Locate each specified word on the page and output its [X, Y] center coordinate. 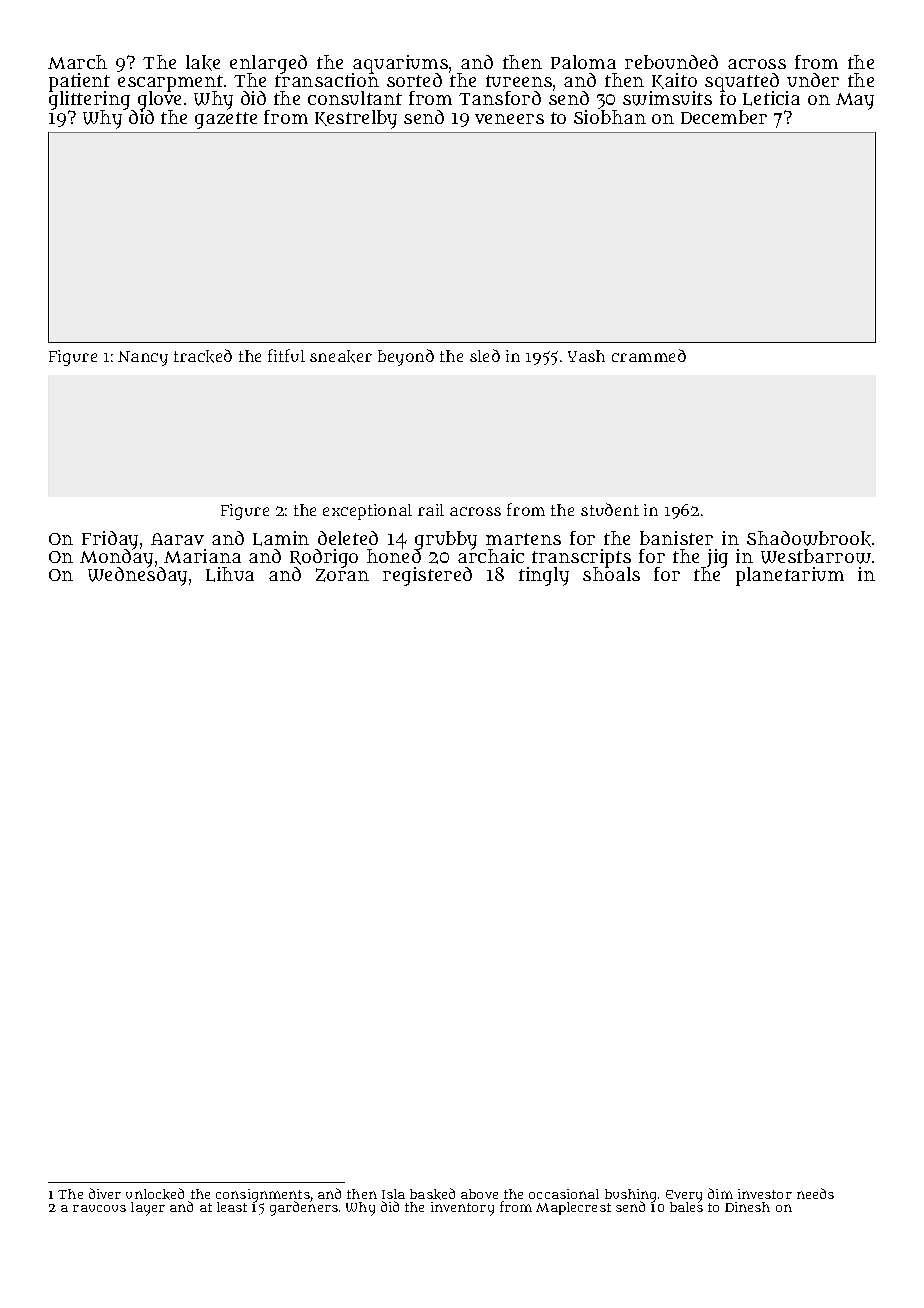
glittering [89, 101]
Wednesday [137, 577]
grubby [446, 540]
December [724, 117]
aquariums [400, 64]
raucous [99, 1208]
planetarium [790, 576]
